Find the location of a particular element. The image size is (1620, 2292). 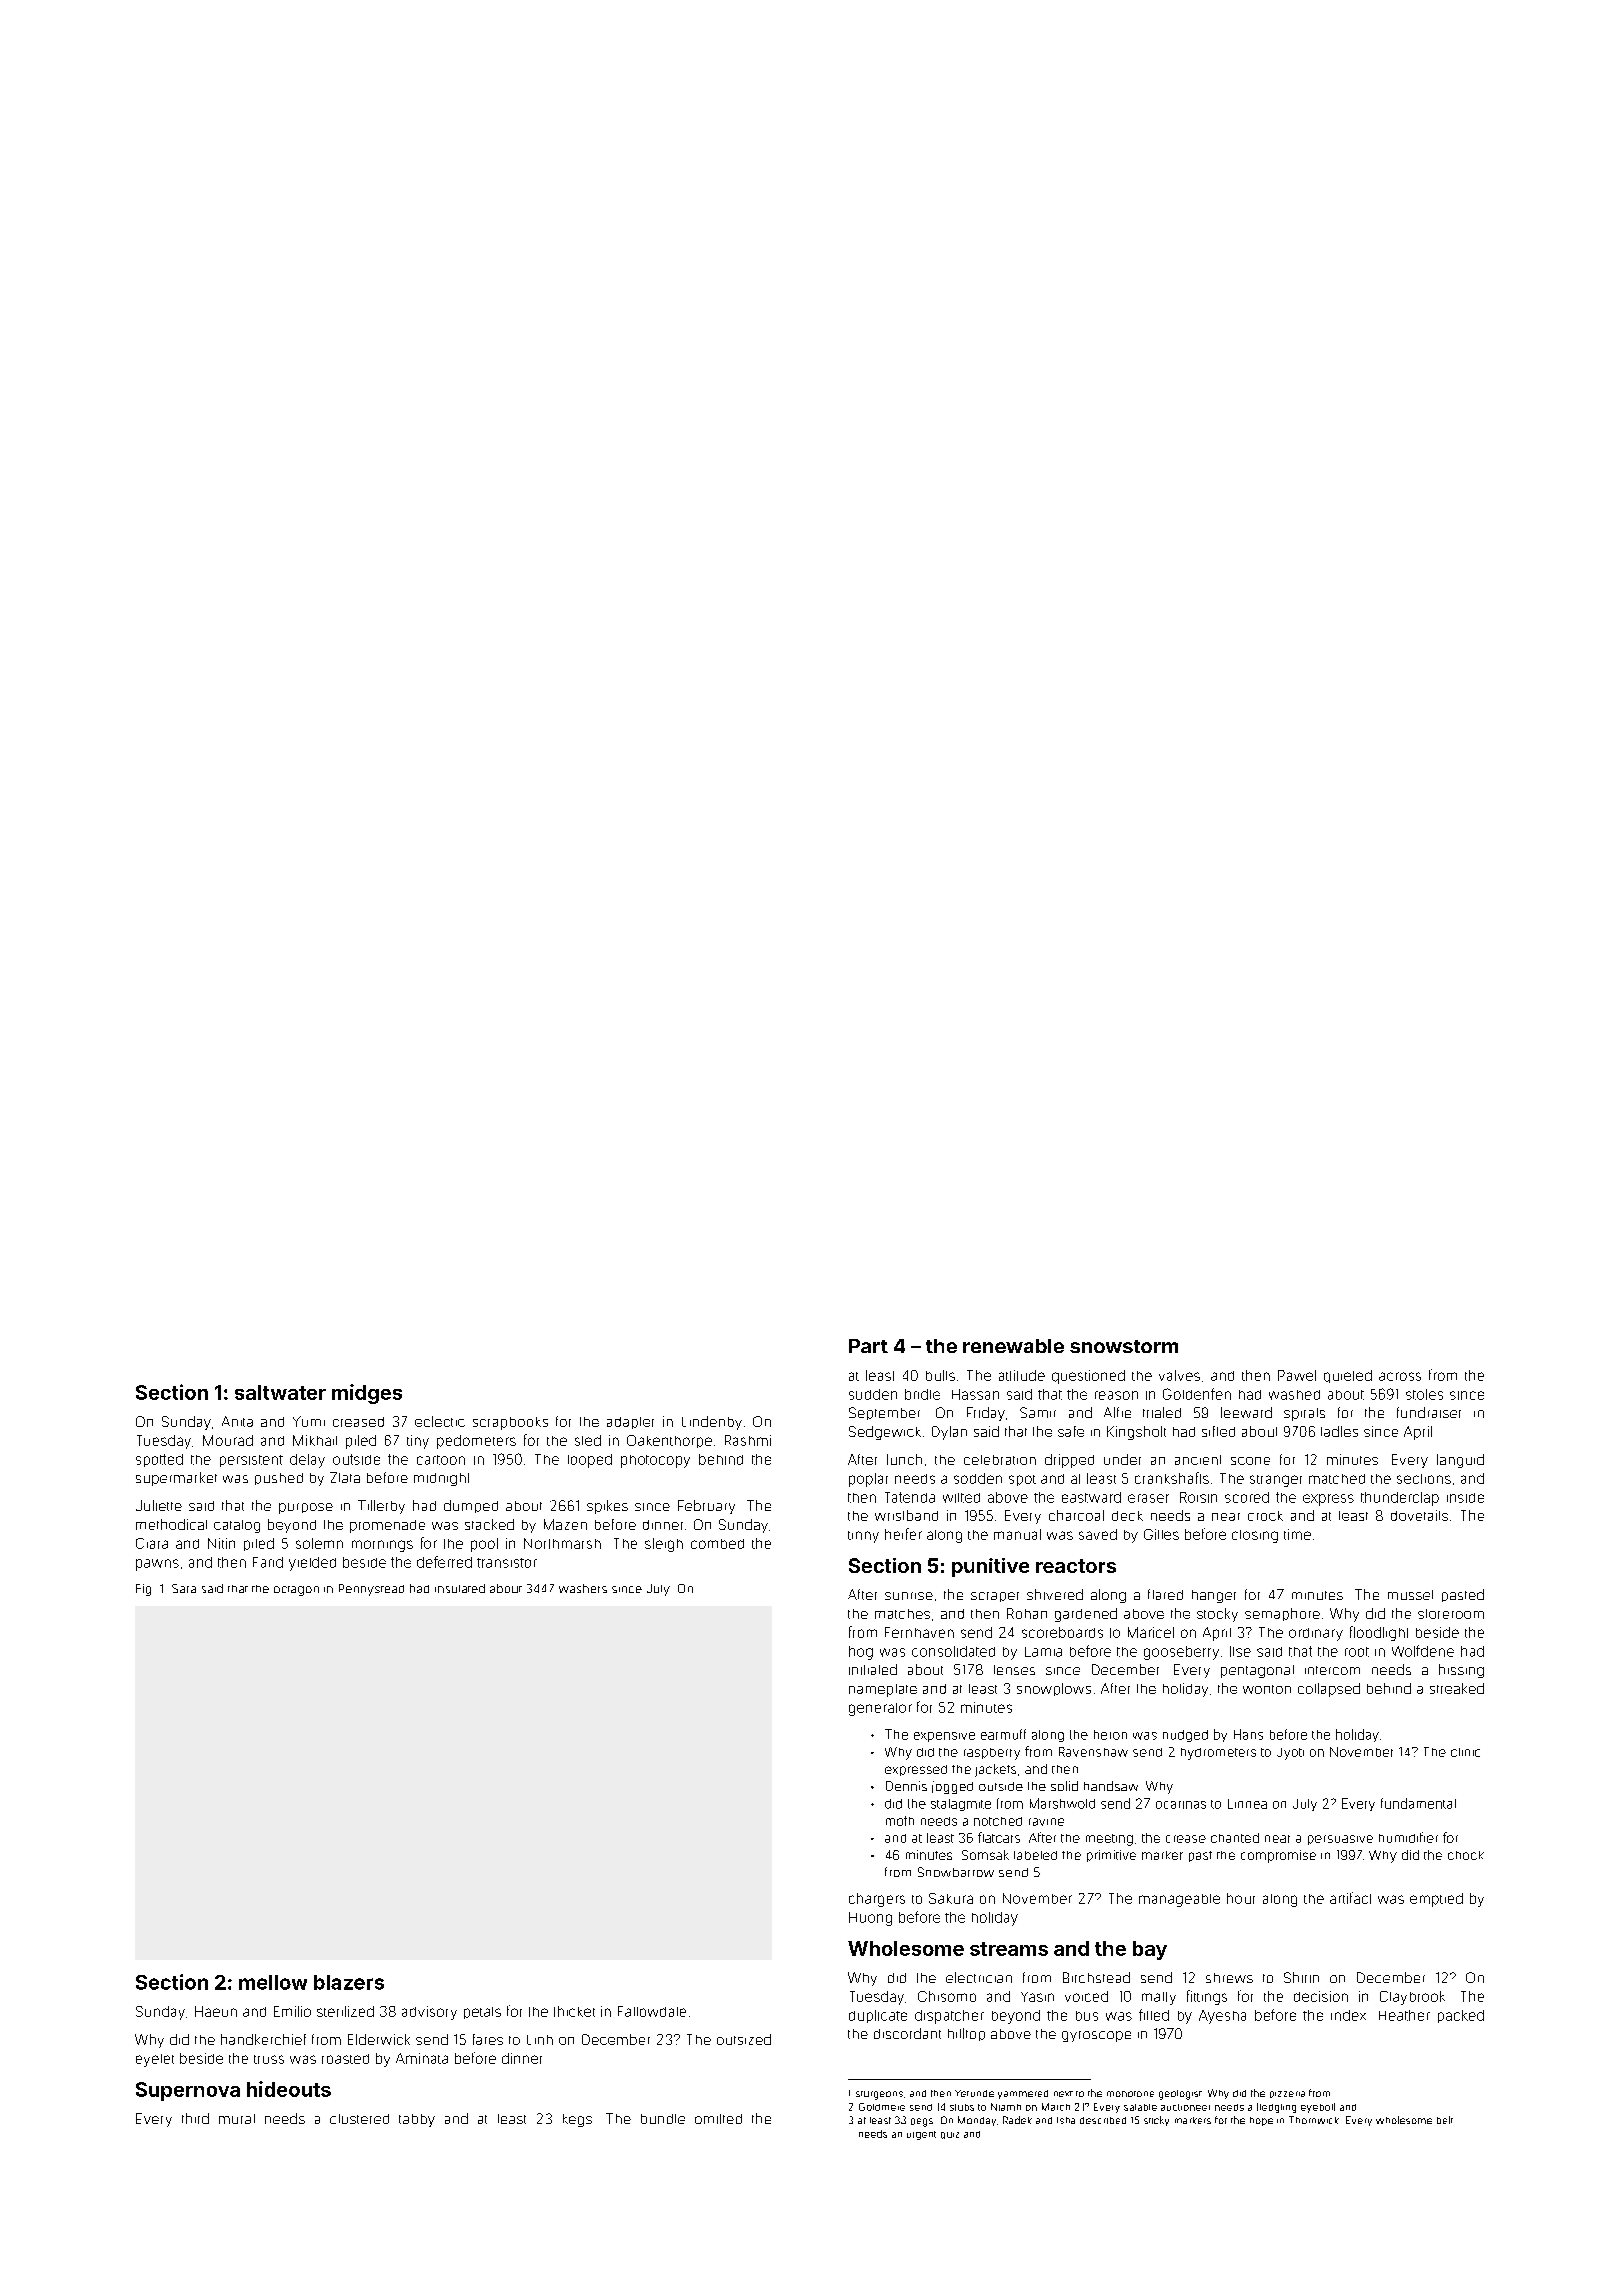

Zlata is located at coordinates (345, 1477).
